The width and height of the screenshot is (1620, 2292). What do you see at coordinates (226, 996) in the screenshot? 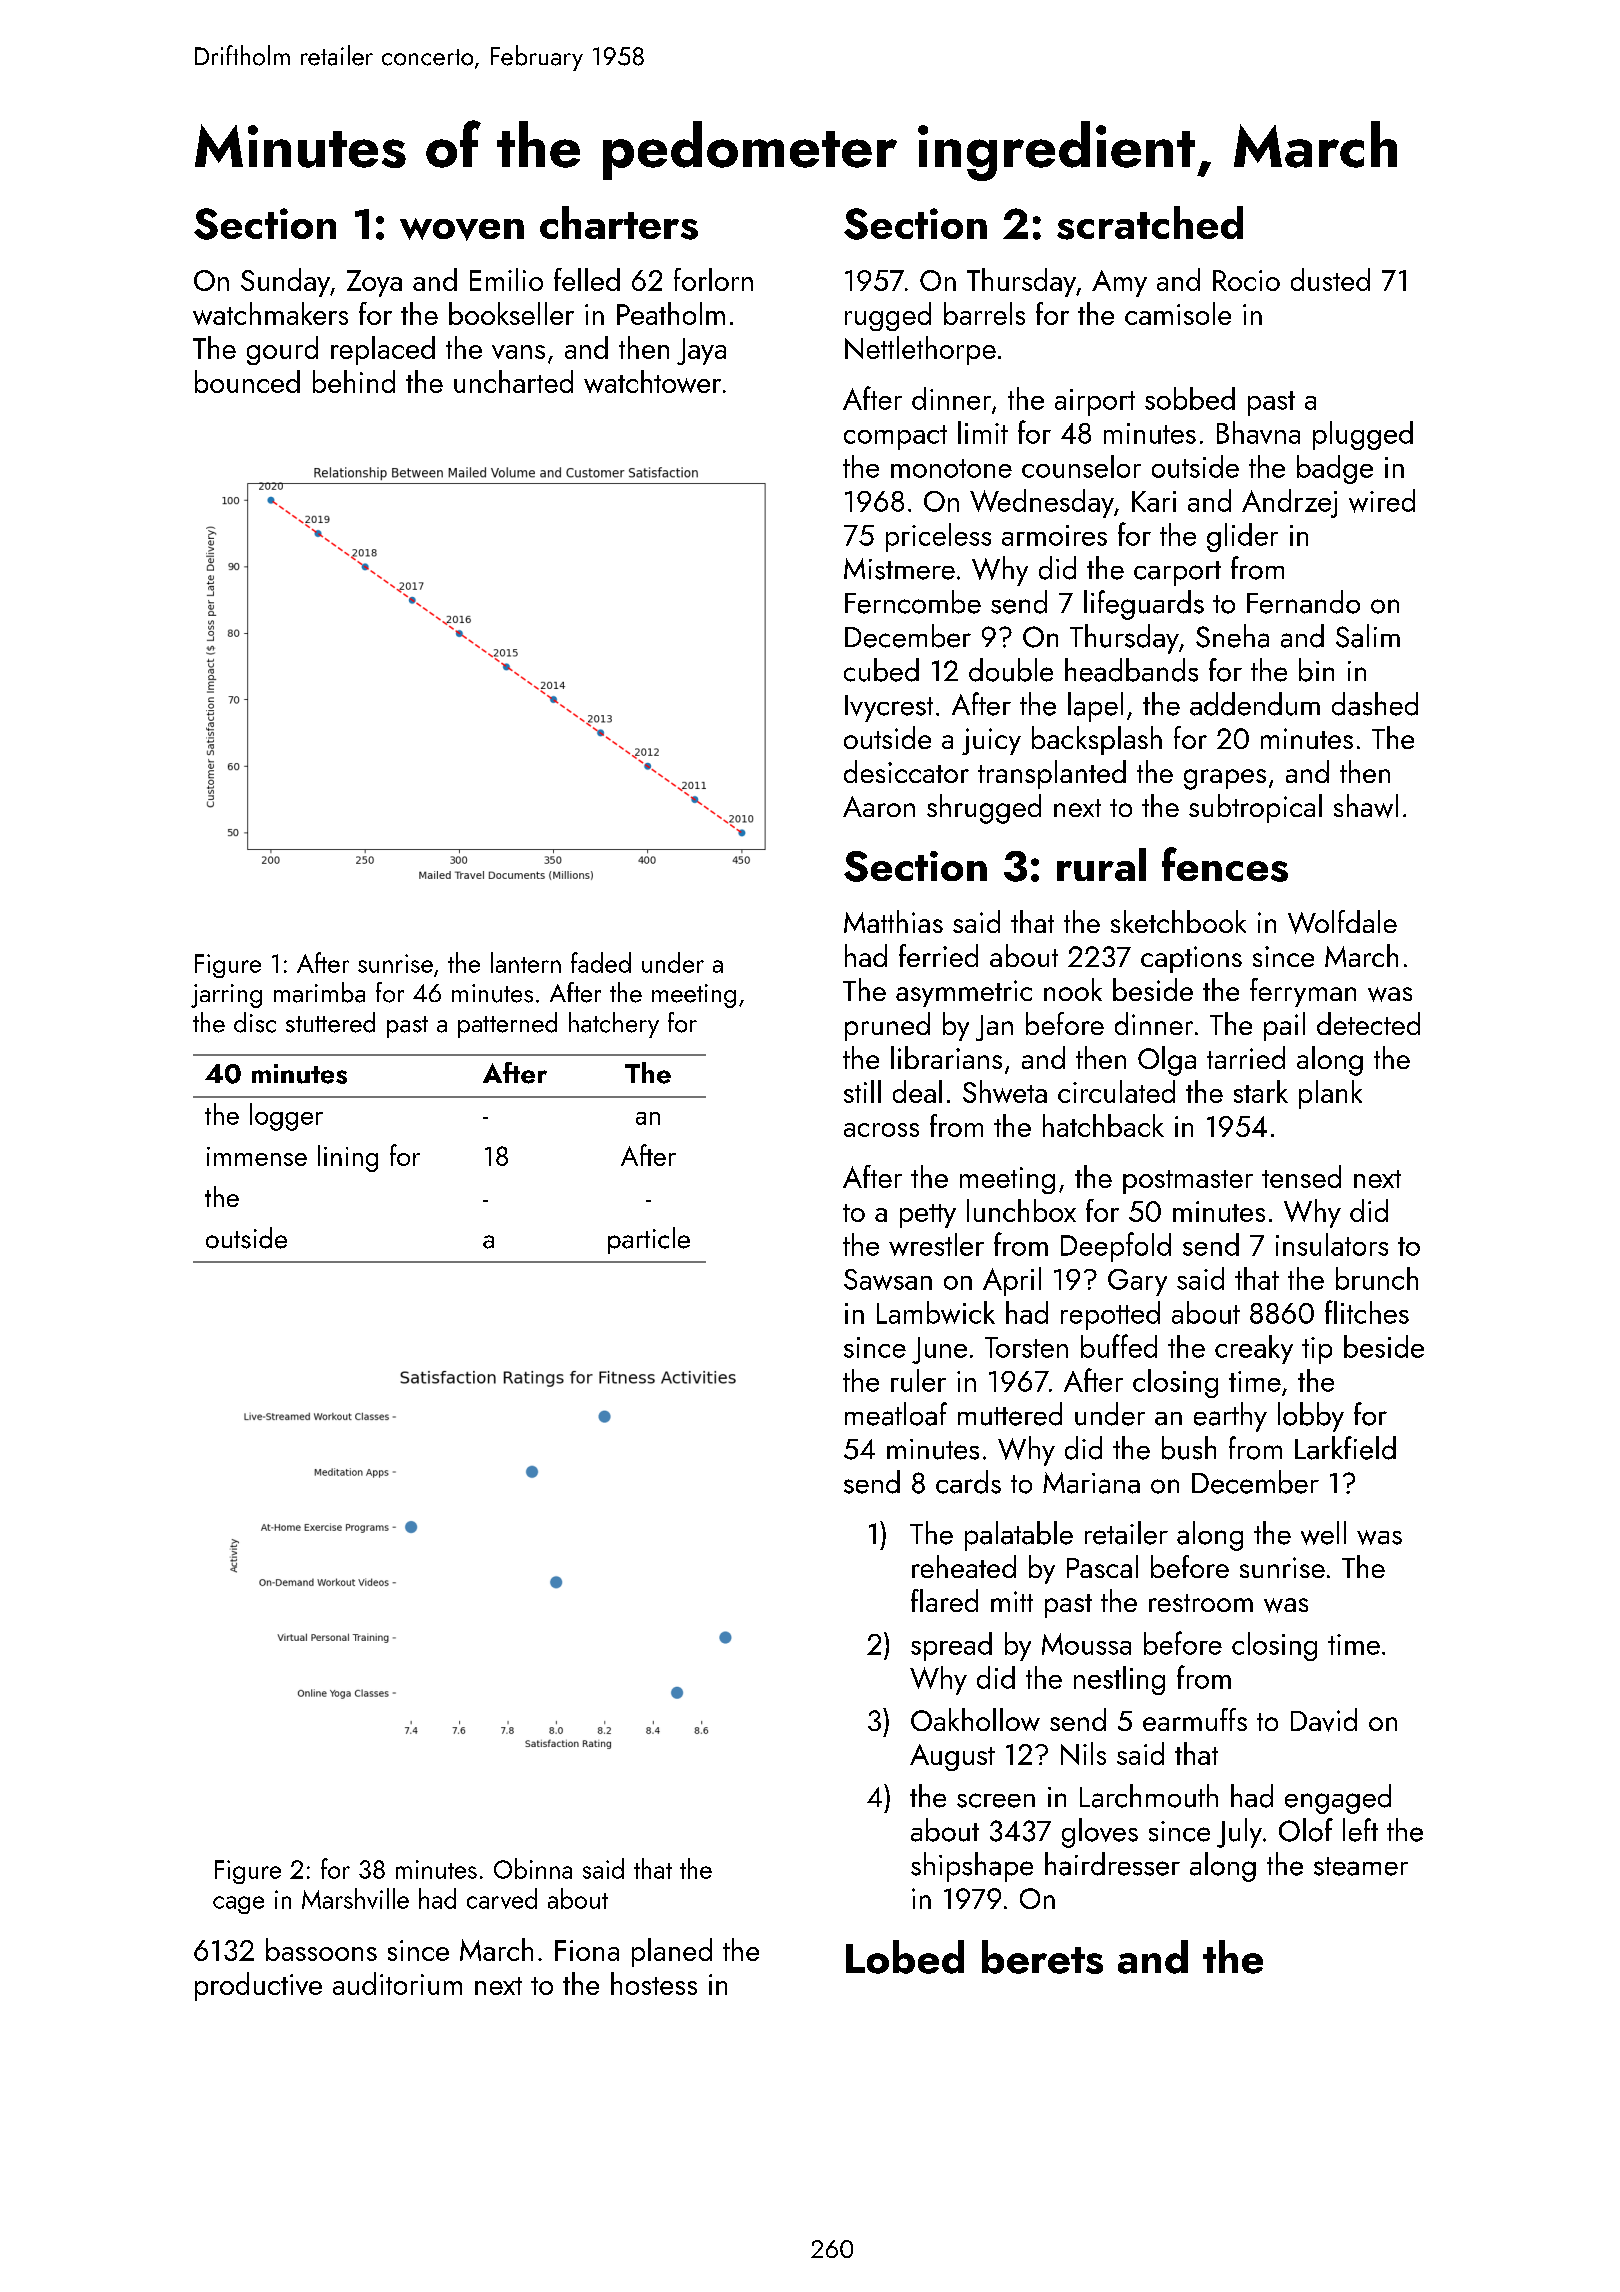
I see `jarring` at bounding box center [226, 996].
